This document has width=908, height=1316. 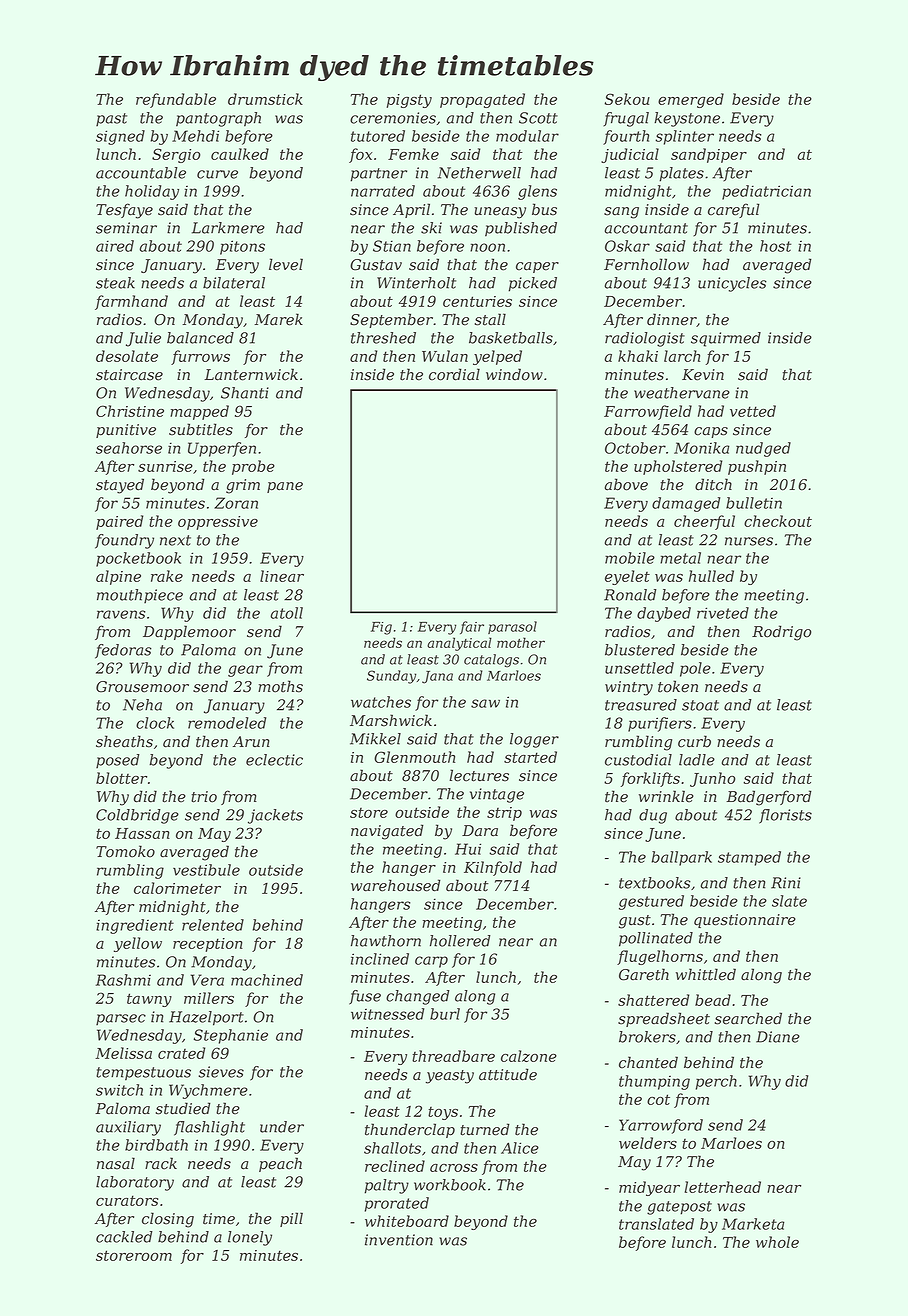 I want to click on Fig, so click(x=381, y=628).
